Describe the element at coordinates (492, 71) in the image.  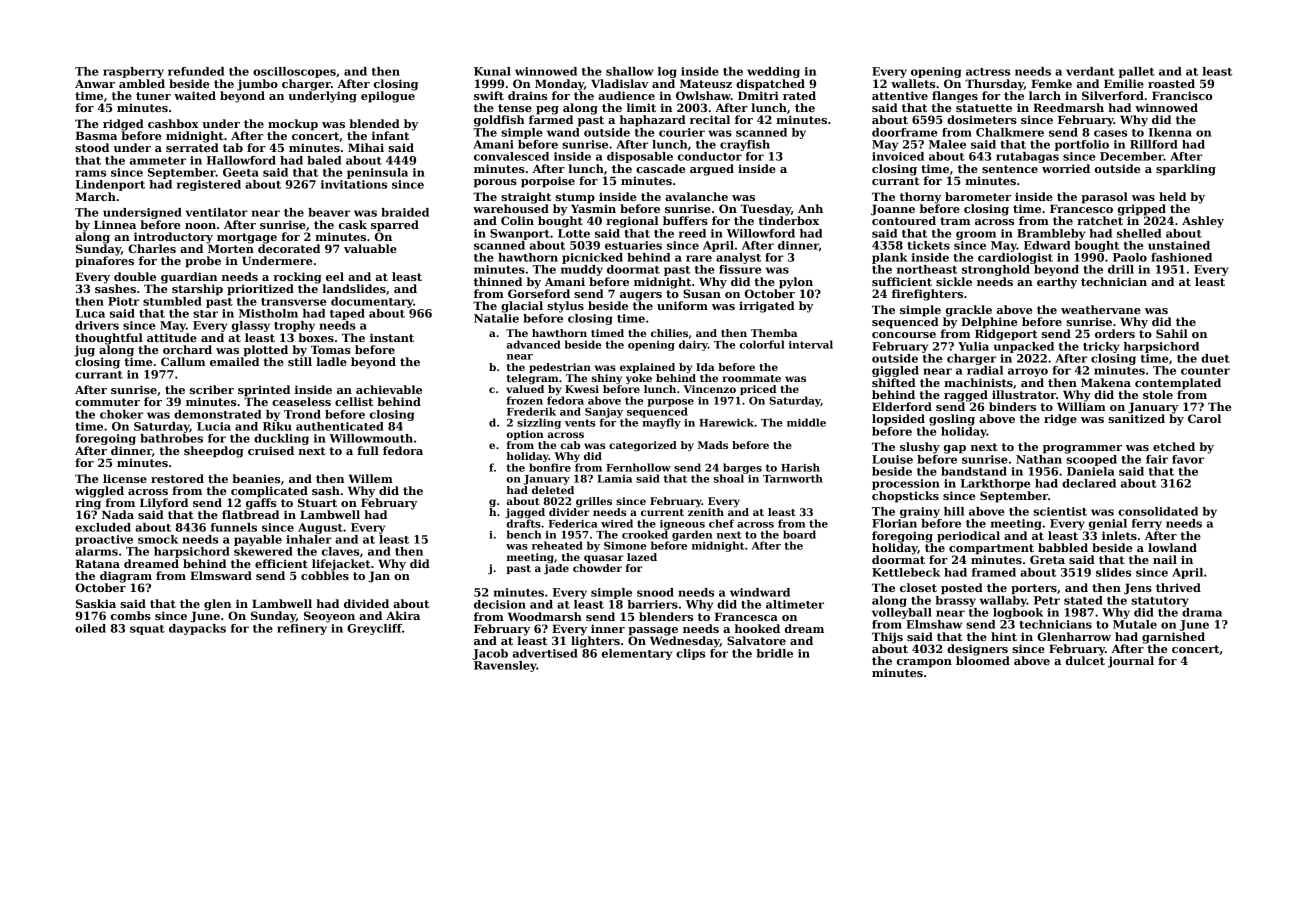
I see `Kunal` at that location.
